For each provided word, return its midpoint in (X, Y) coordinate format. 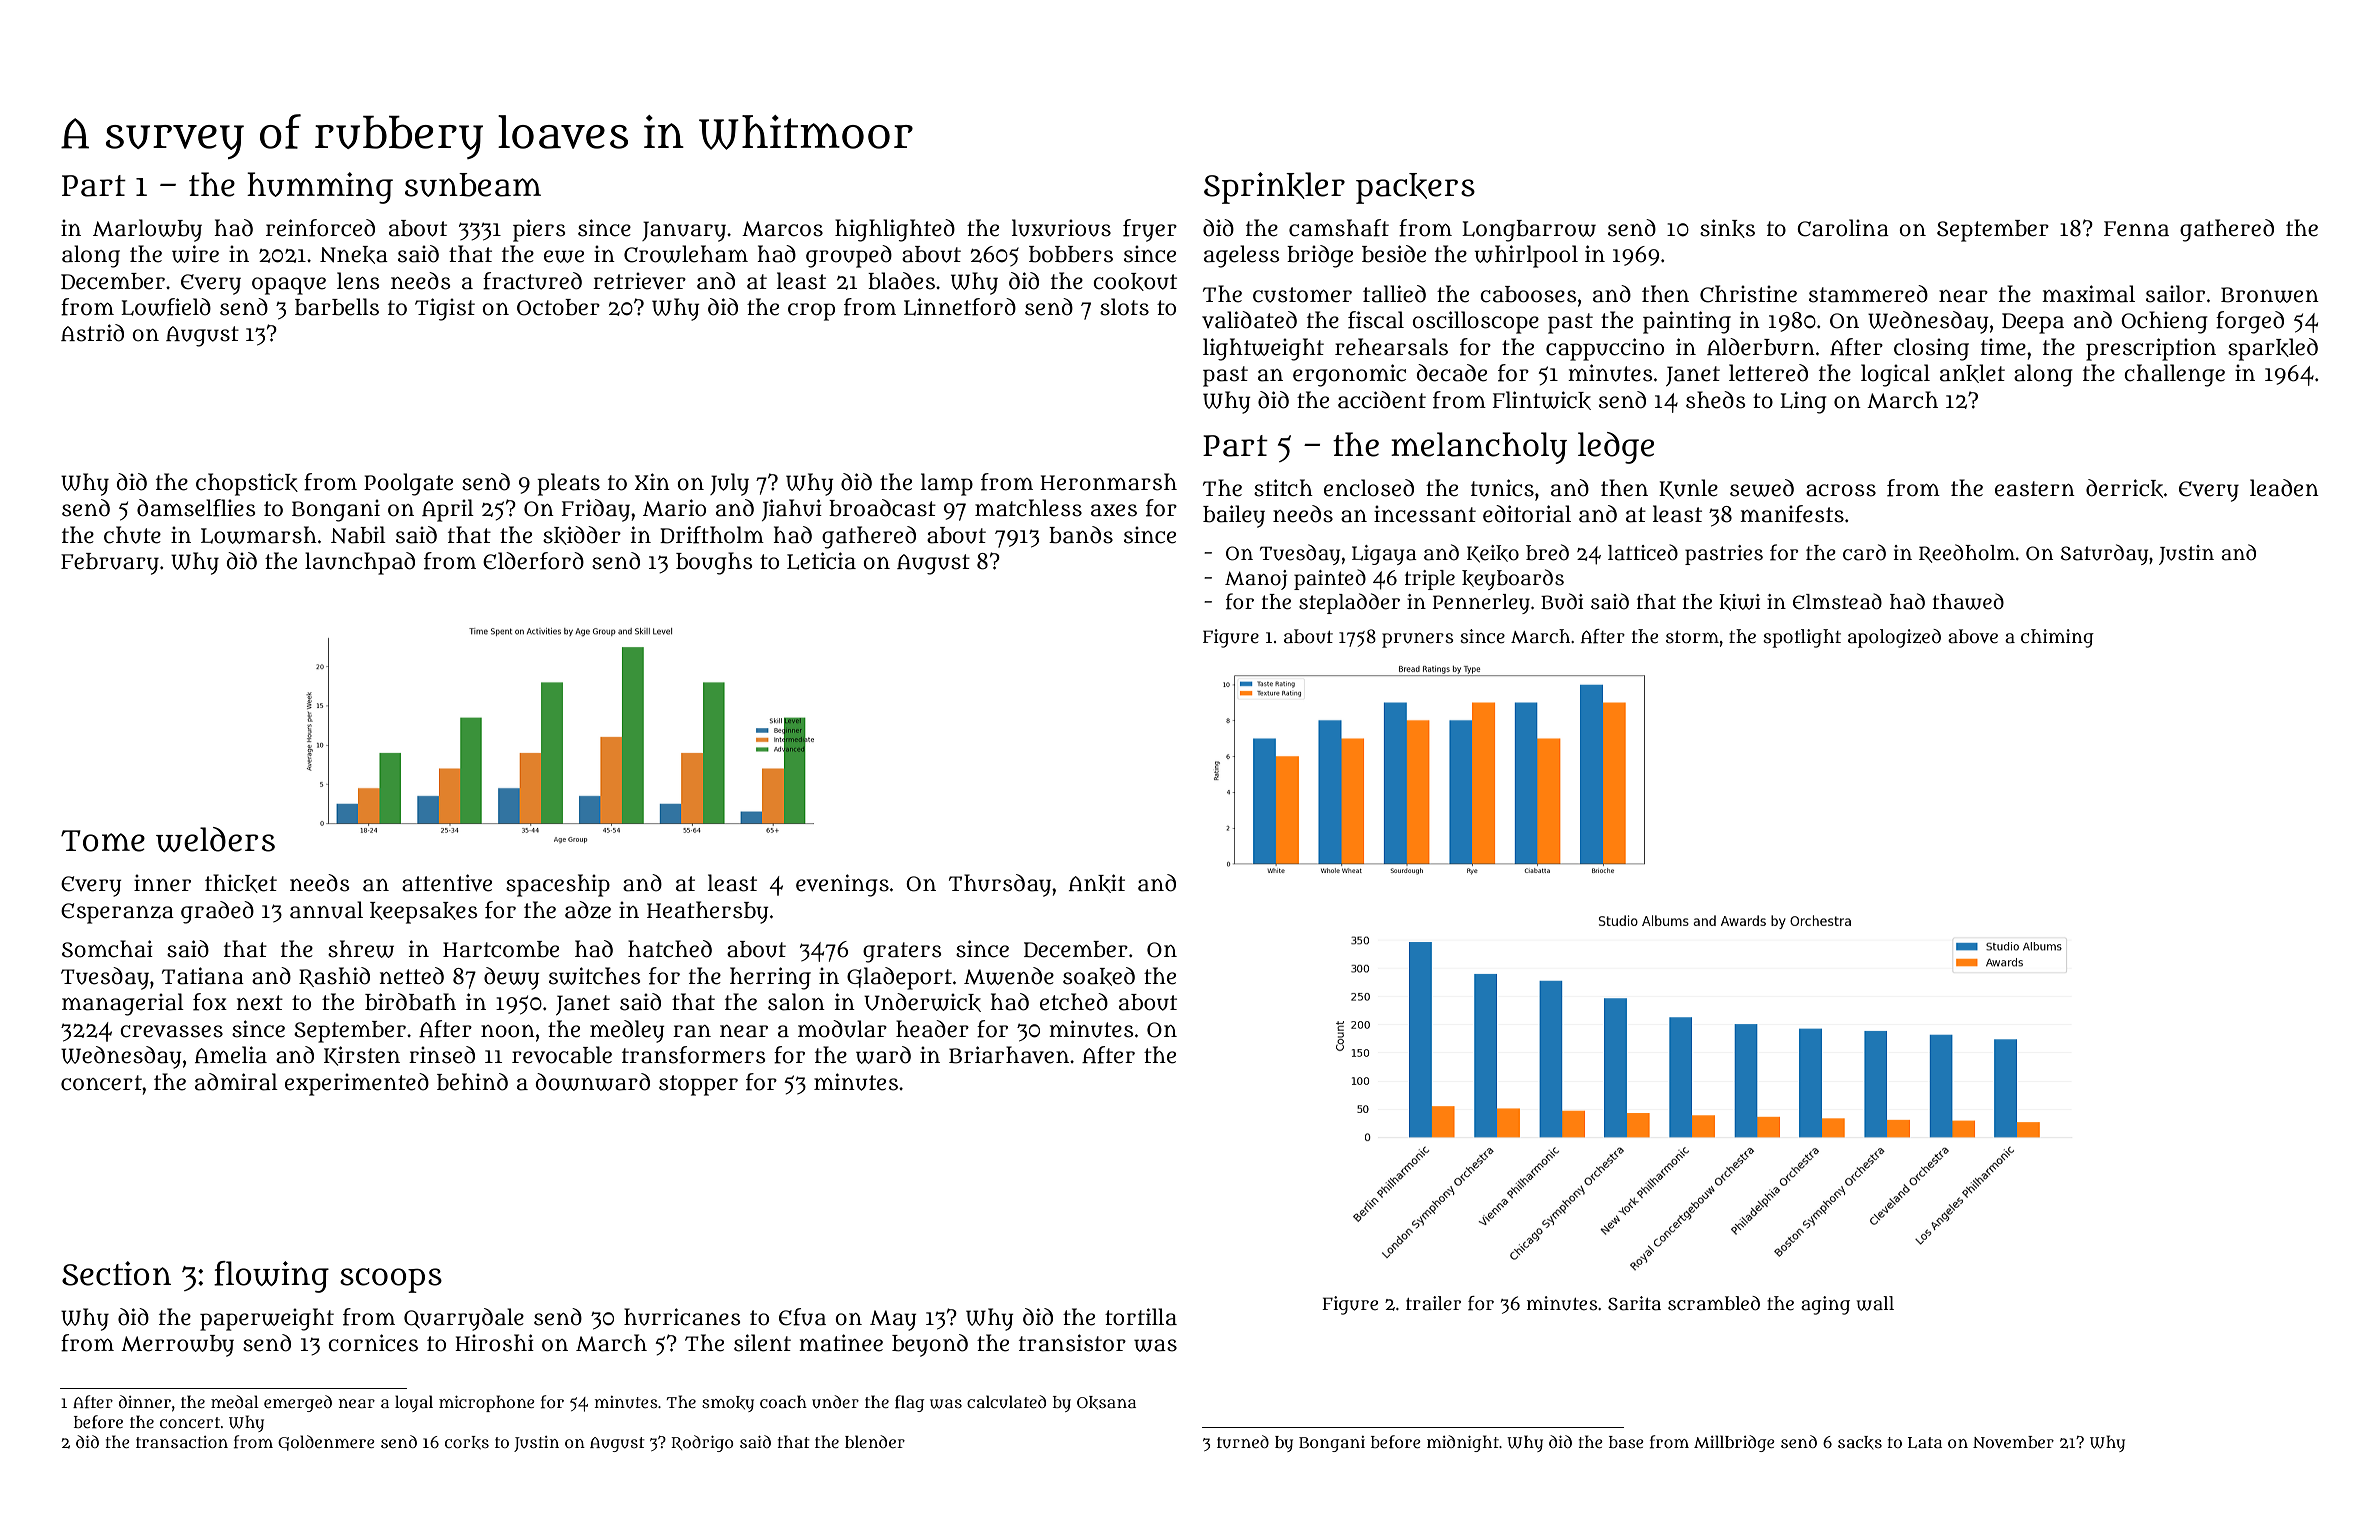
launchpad (360, 563)
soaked (1099, 976)
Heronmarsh (1108, 482)
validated (1249, 320)
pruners (1418, 640)
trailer (1433, 1303)
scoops (391, 1280)
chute (132, 535)
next (259, 1003)
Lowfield (166, 307)
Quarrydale (464, 1319)
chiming (2057, 638)
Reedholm (1967, 553)
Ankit (1097, 883)
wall (1875, 1303)
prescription (2151, 349)
